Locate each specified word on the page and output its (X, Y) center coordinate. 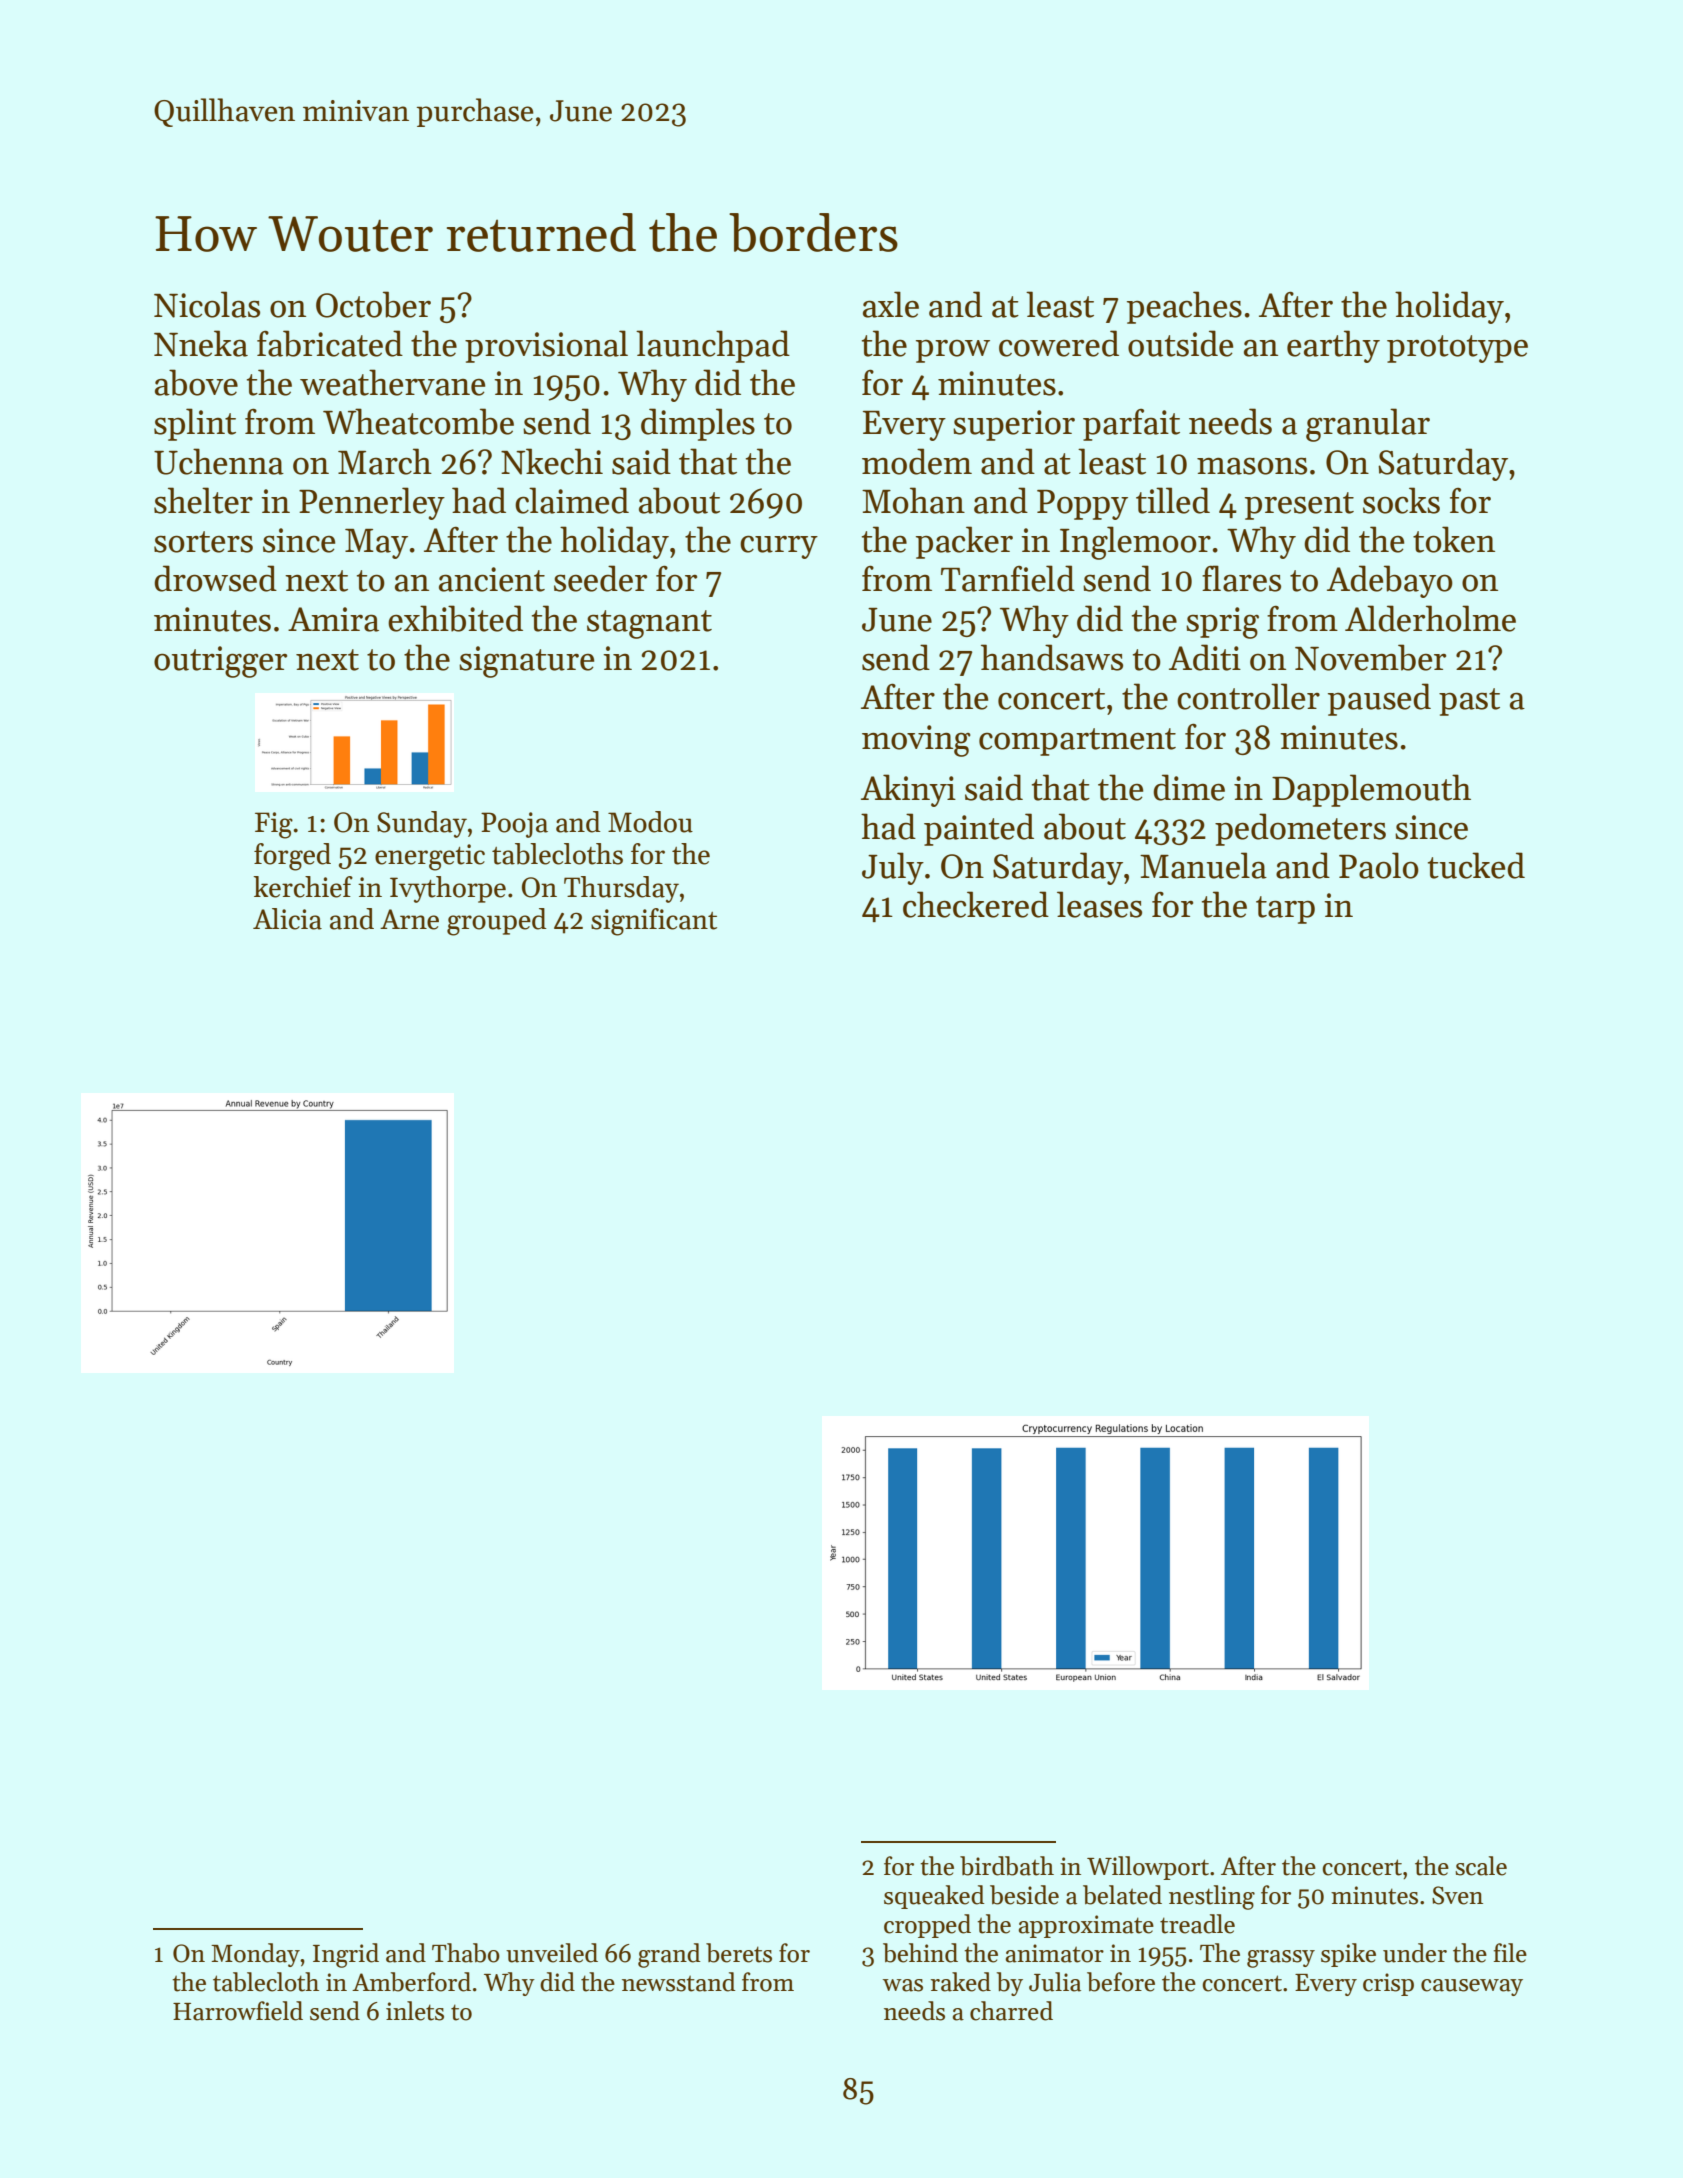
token (1454, 539)
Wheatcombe (418, 421)
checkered (976, 904)
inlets (415, 2011)
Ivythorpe (448, 889)
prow (953, 351)
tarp (1285, 910)
